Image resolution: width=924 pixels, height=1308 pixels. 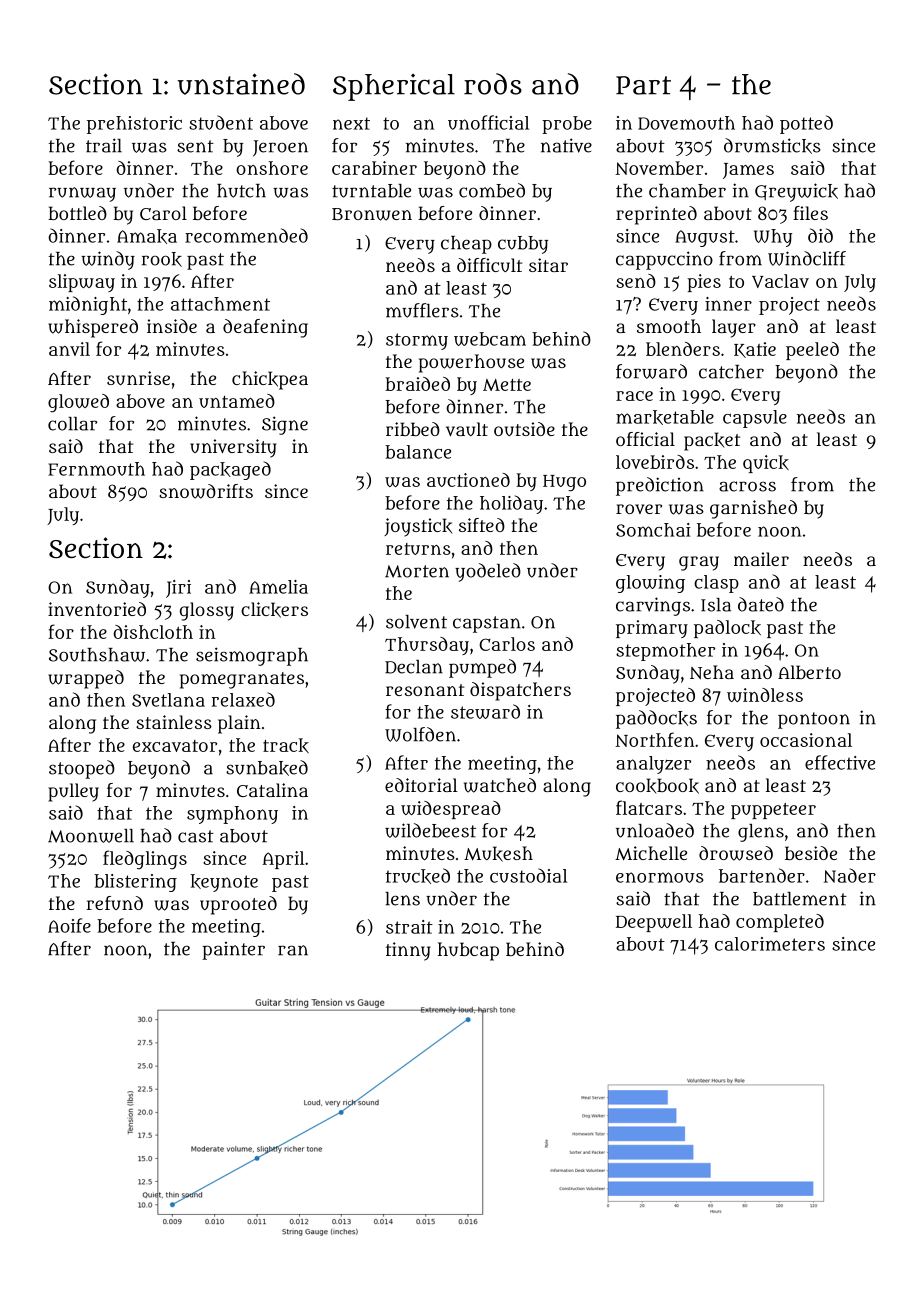 What do you see at coordinates (421, 785) in the image?
I see `editorial` at bounding box center [421, 785].
